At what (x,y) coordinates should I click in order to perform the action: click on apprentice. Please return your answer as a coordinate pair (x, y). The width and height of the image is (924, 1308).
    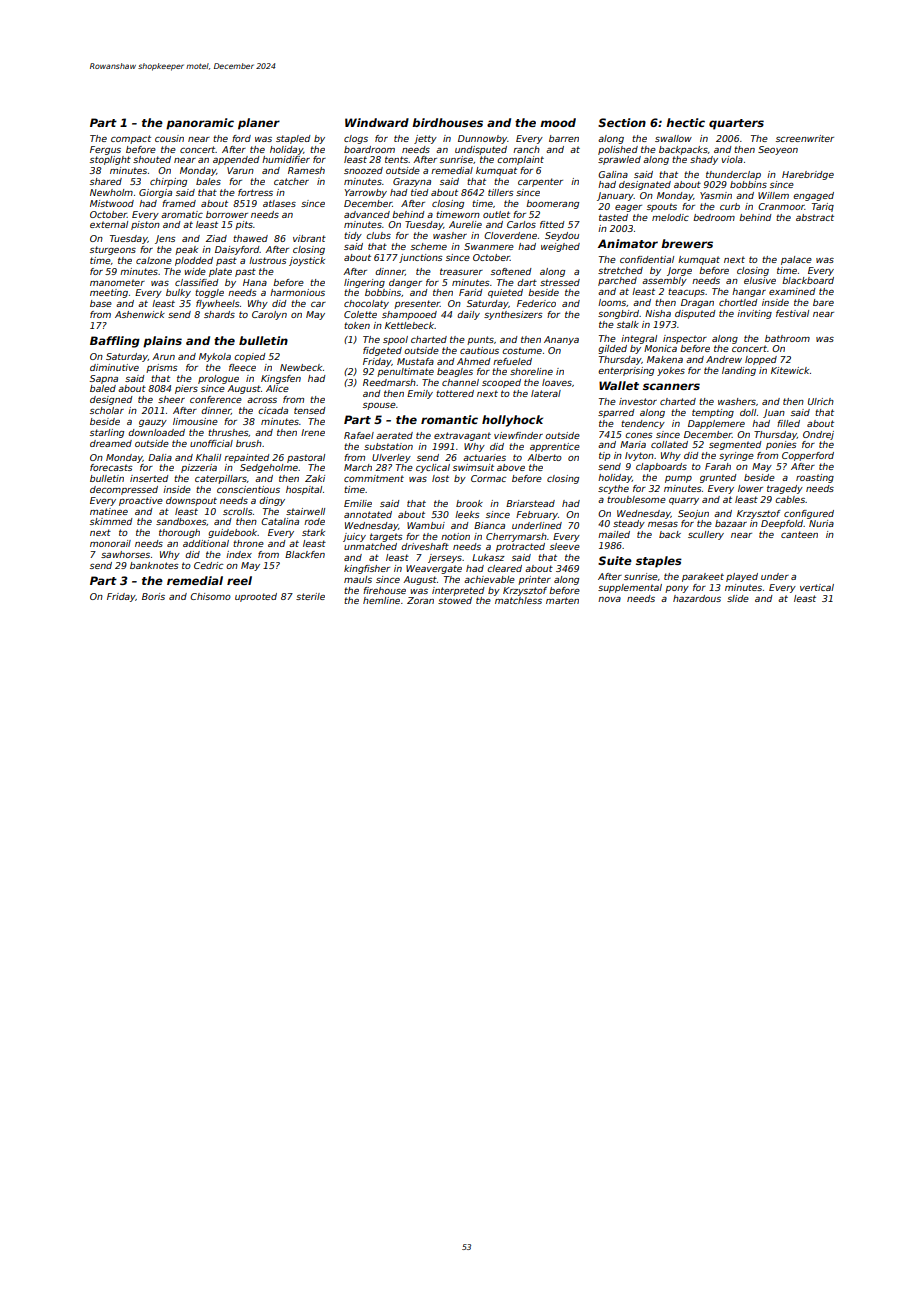
    Looking at the image, I should click on (555, 447).
